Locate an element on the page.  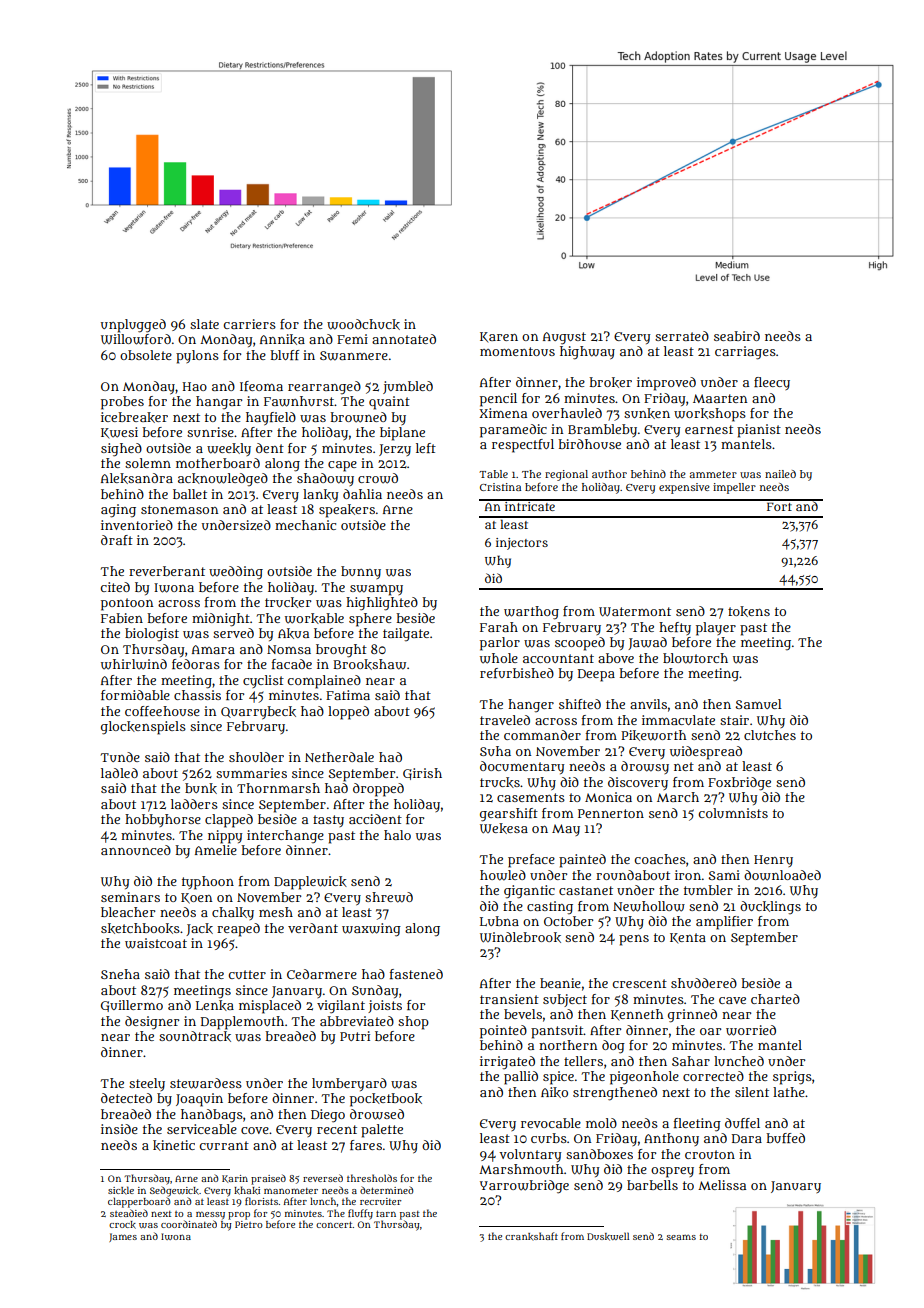
Karen is located at coordinates (499, 337).
